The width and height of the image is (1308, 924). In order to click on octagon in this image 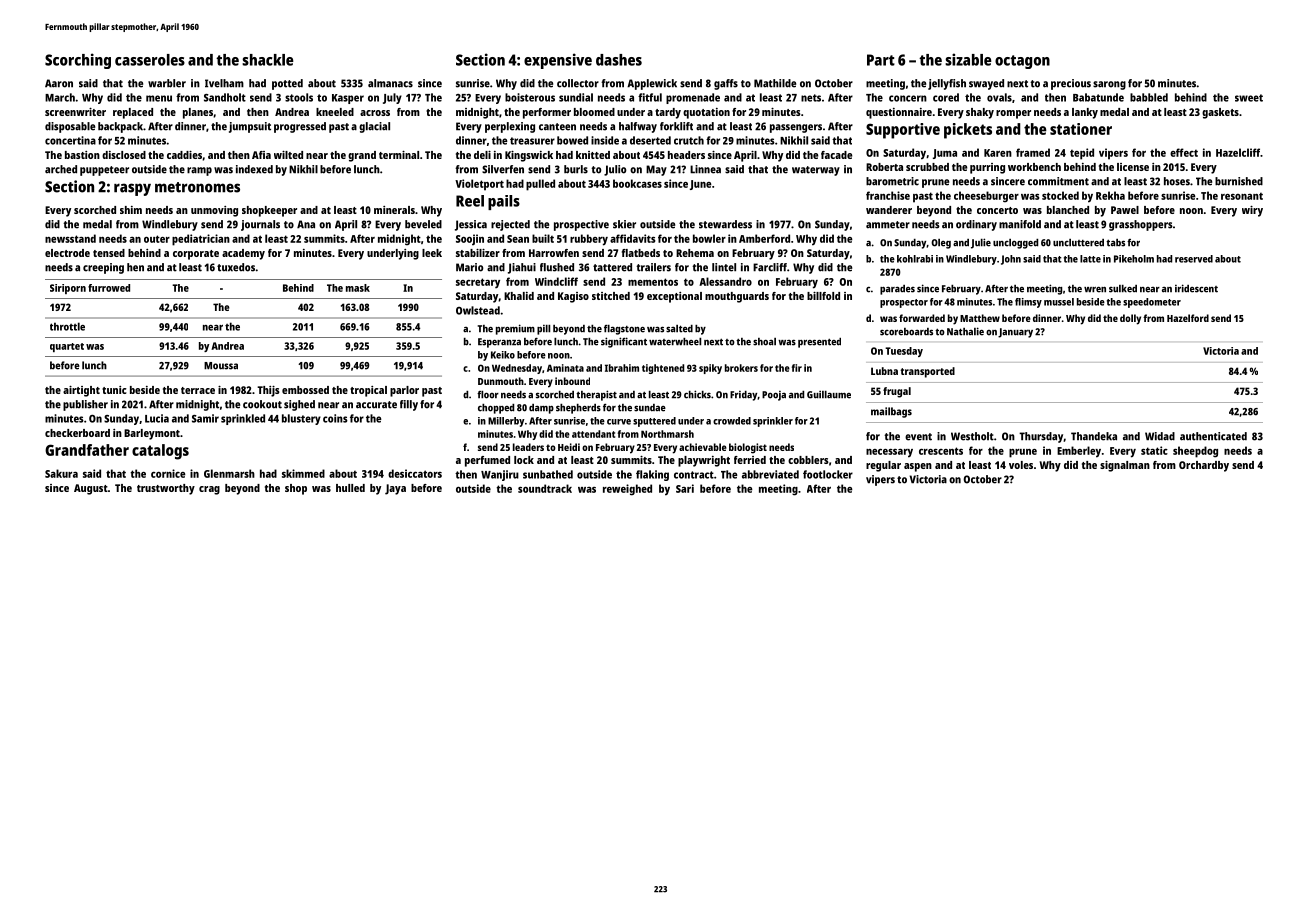, I will do `click(1022, 62)`.
